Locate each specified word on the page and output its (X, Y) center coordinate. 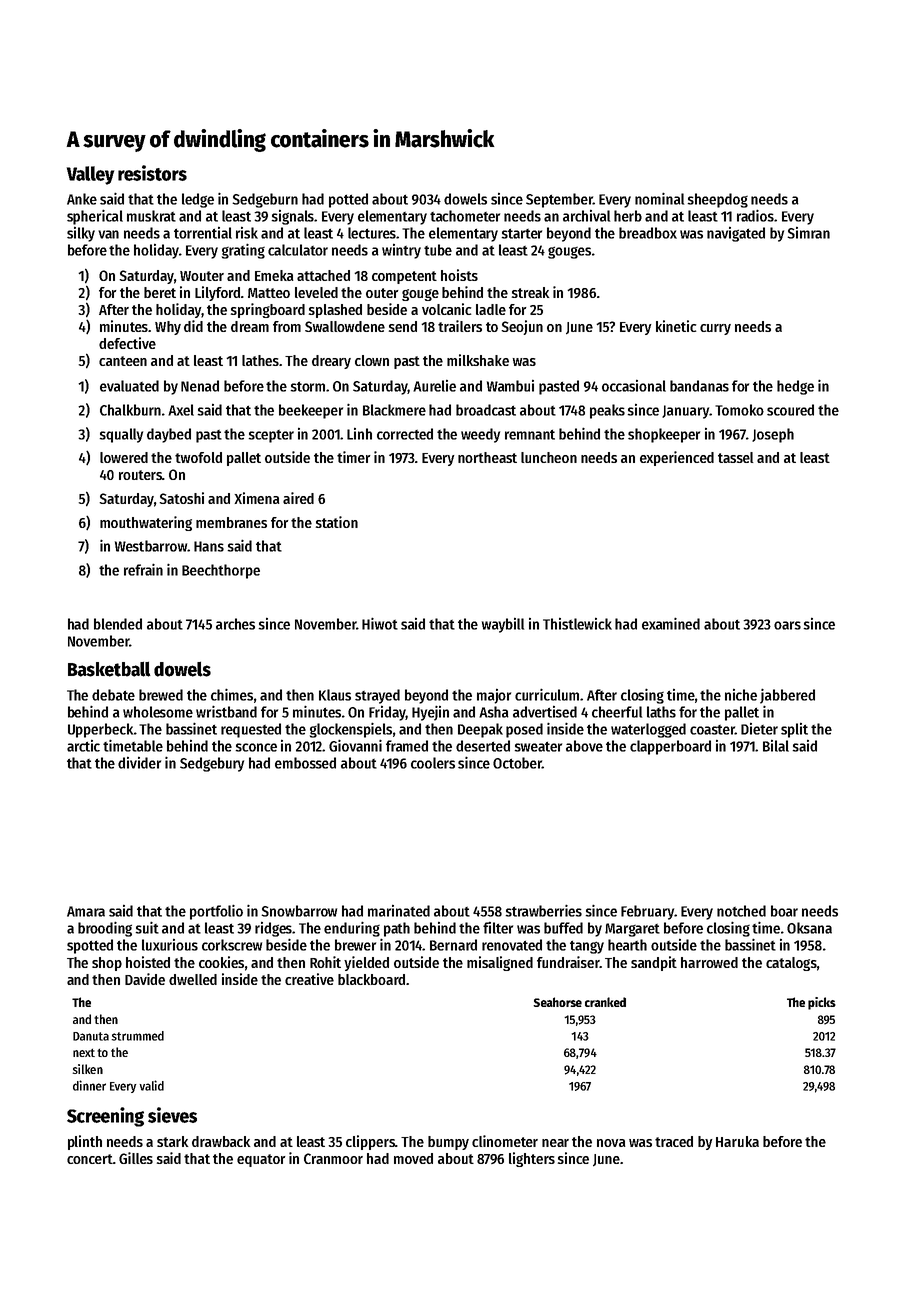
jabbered (787, 696)
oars (787, 625)
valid (152, 1085)
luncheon (549, 457)
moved (413, 1158)
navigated (736, 234)
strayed (377, 696)
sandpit (654, 963)
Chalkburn (130, 410)
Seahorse (557, 1002)
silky (81, 234)
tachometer (465, 216)
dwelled (193, 979)
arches (235, 624)
